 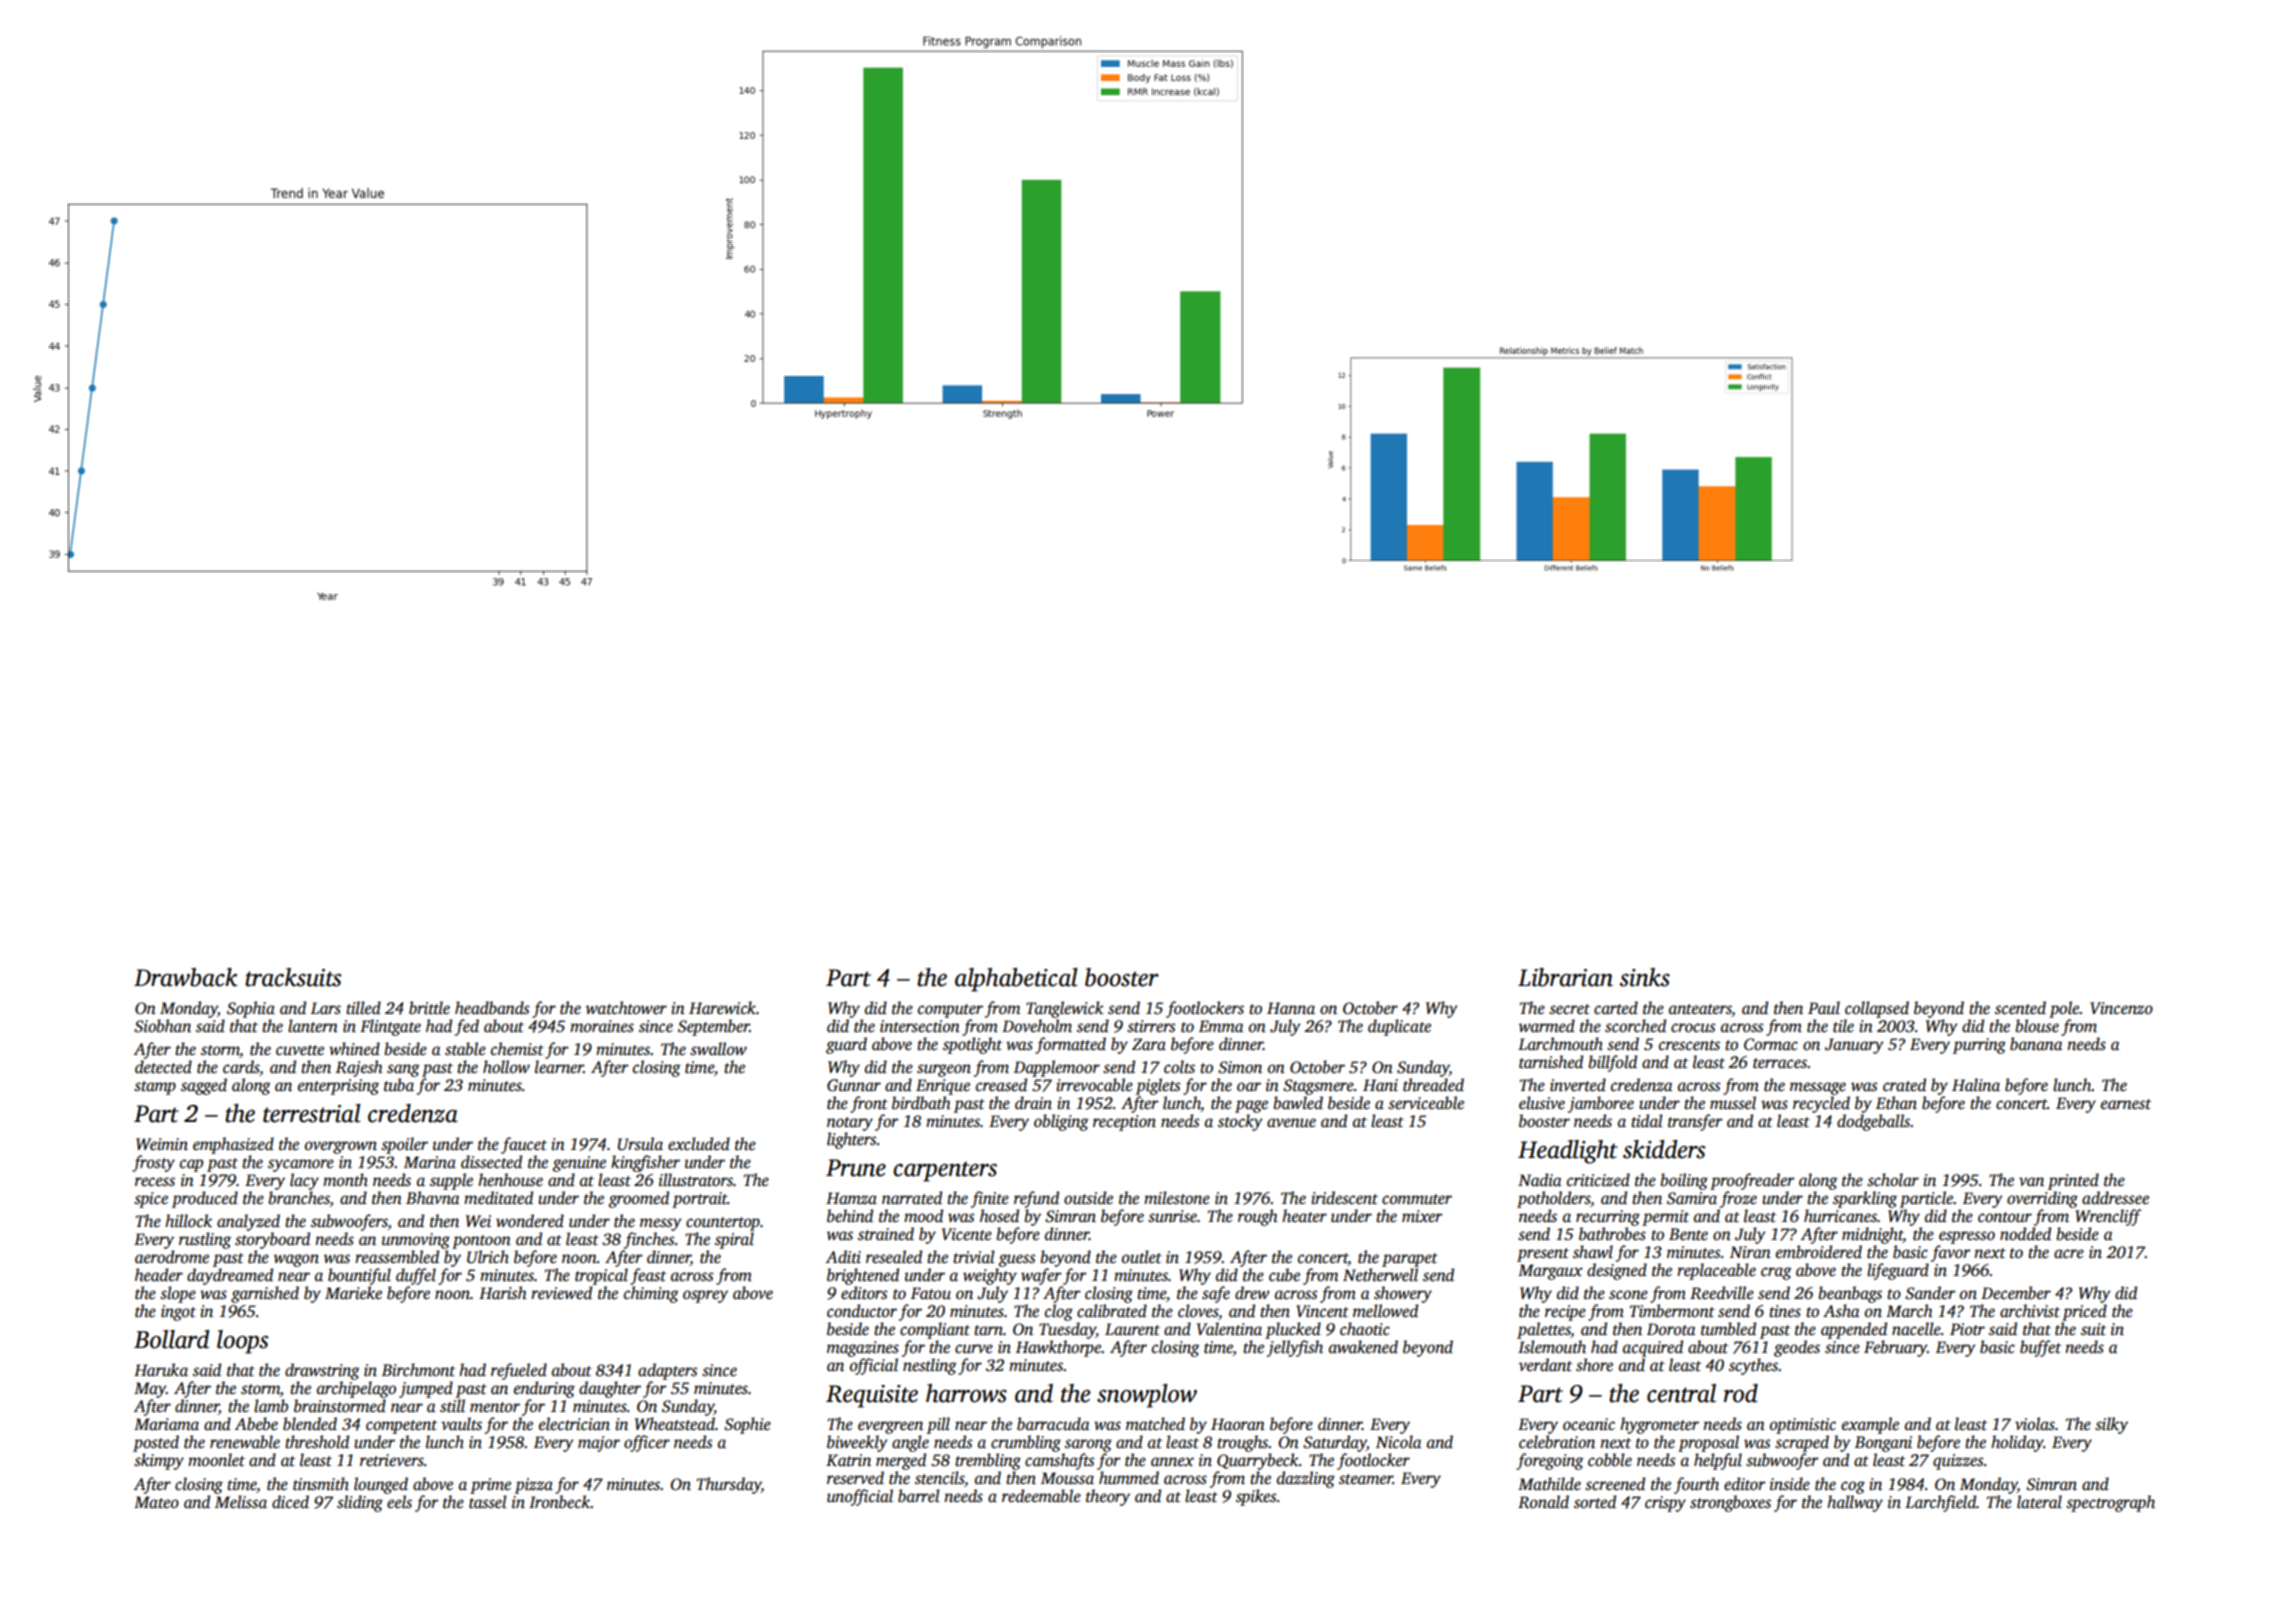 I want to click on nodded, so click(x=2025, y=1234).
